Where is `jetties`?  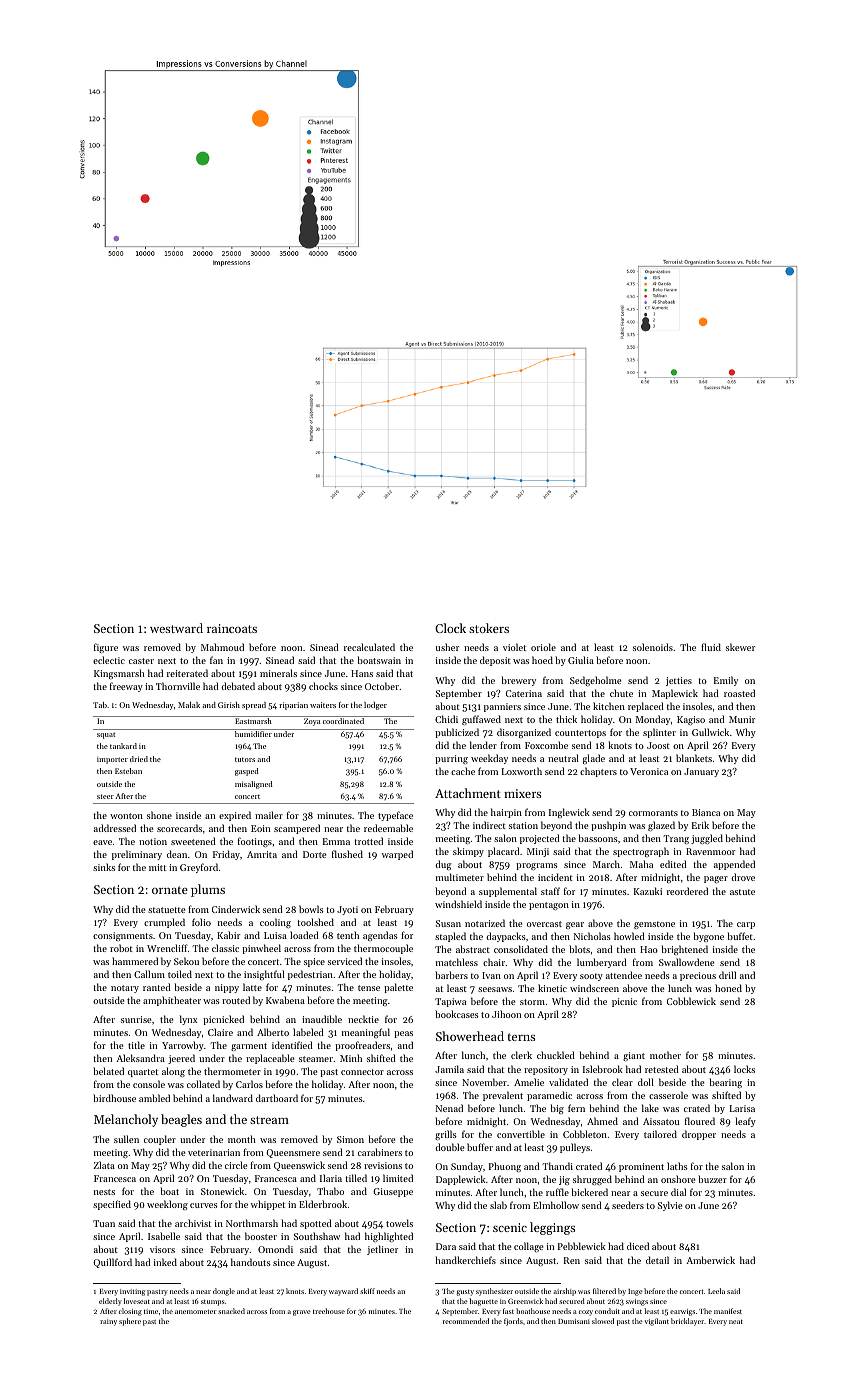 jetties is located at coordinates (679, 681).
